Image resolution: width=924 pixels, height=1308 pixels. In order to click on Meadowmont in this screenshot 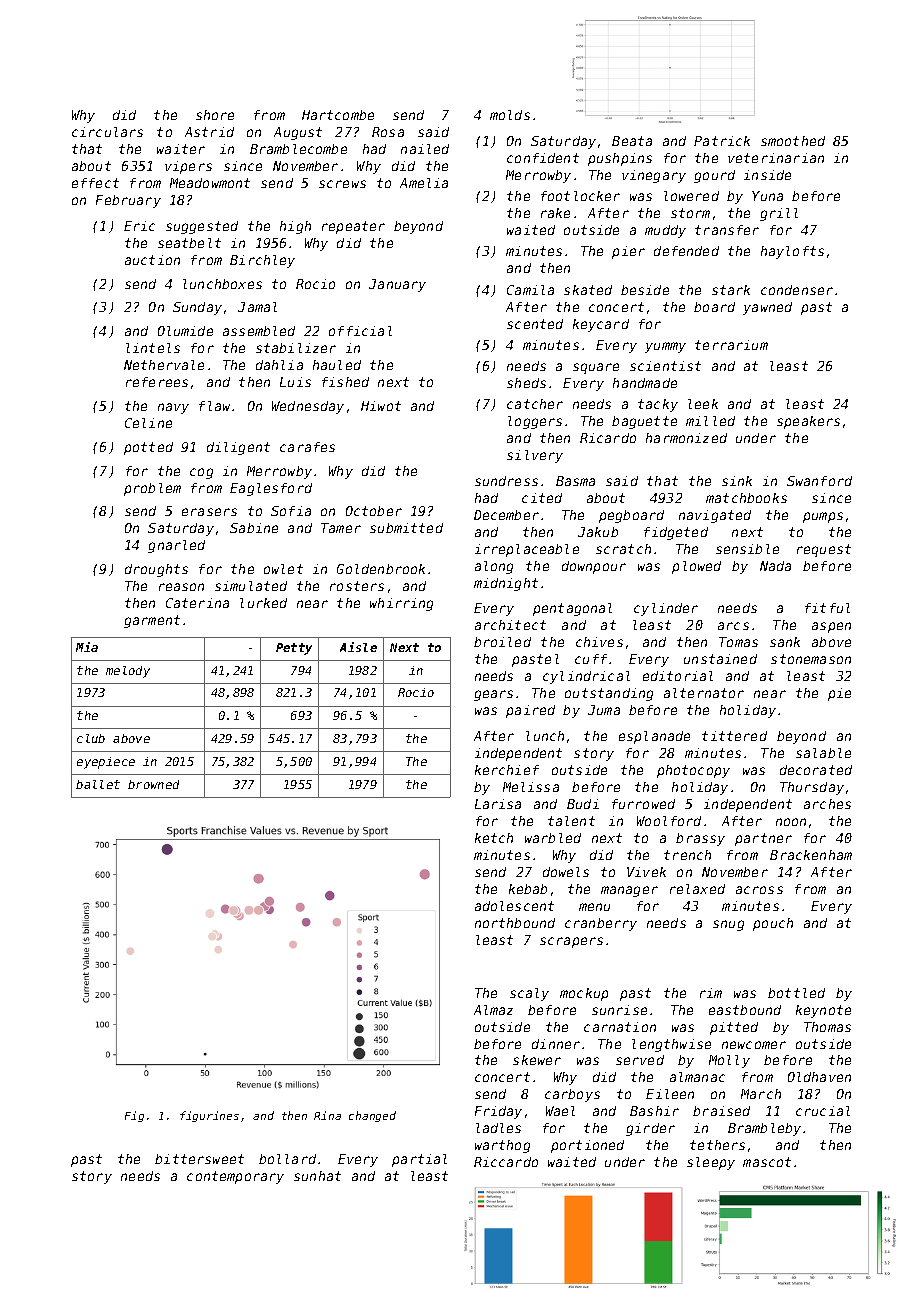, I will do `click(210, 183)`.
